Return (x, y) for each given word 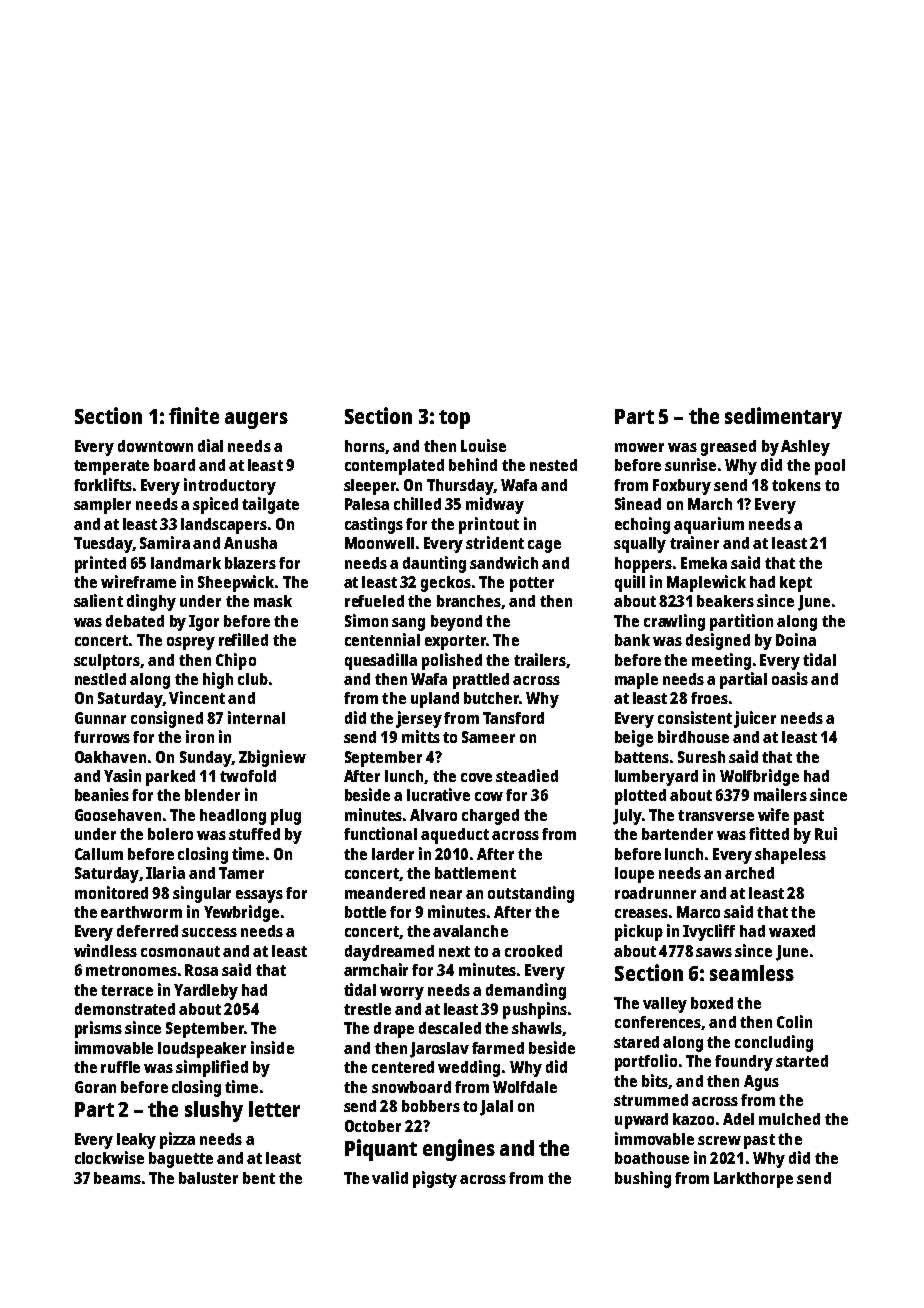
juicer (755, 719)
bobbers (431, 1106)
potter (532, 584)
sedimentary (783, 418)
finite (194, 415)
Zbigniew (272, 758)
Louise (483, 445)
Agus (761, 1083)
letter (274, 1109)
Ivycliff (709, 932)
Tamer (241, 873)
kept (796, 584)
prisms (98, 1029)
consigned (167, 719)
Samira (165, 542)
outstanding (531, 894)
